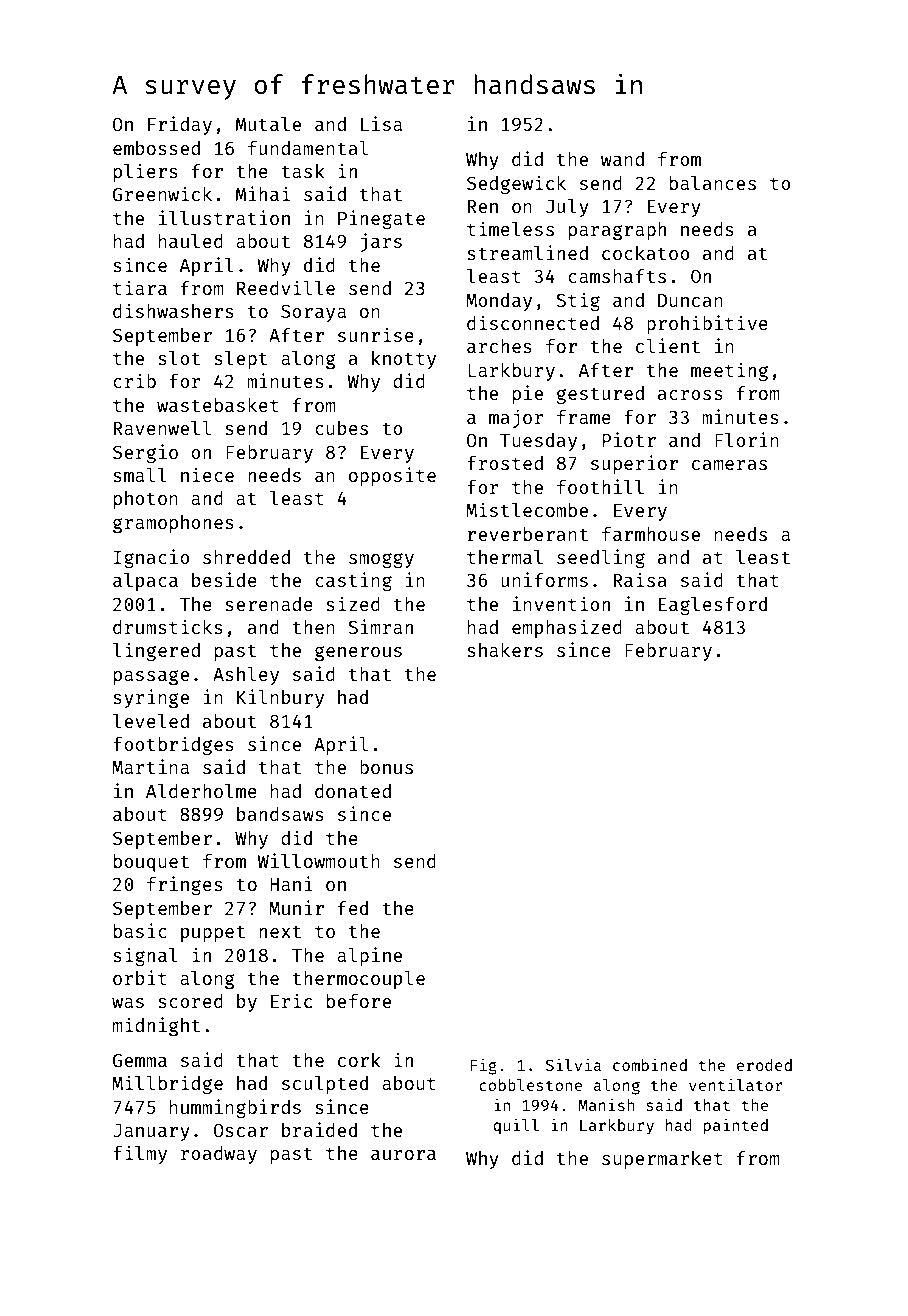 Image resolution: width=908 pixels, height=1316 pixels. I want to click on Greenwick, so click(162, 193).
